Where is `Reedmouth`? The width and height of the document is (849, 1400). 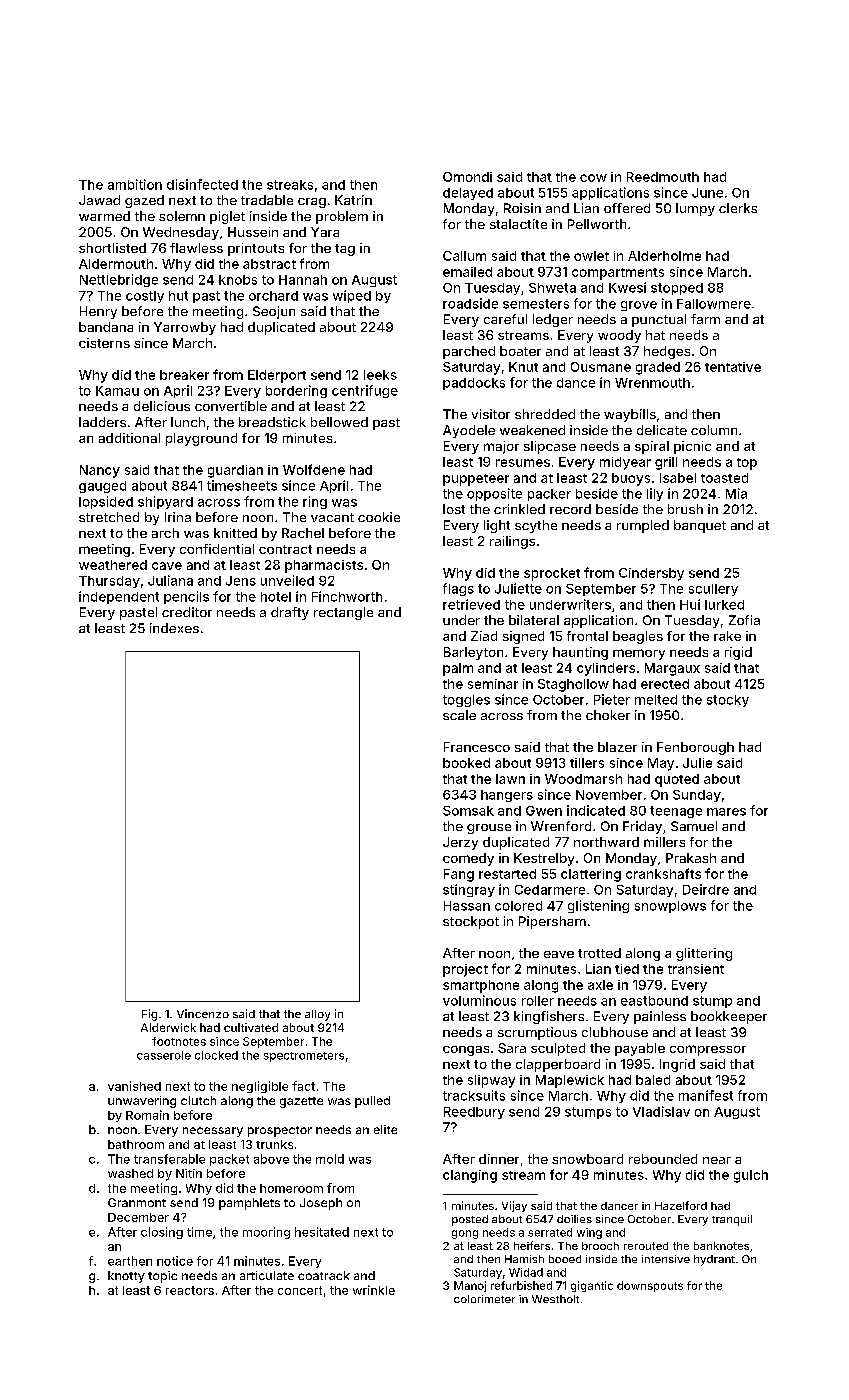 Reedmouth is located at coordinates (663, 177).
